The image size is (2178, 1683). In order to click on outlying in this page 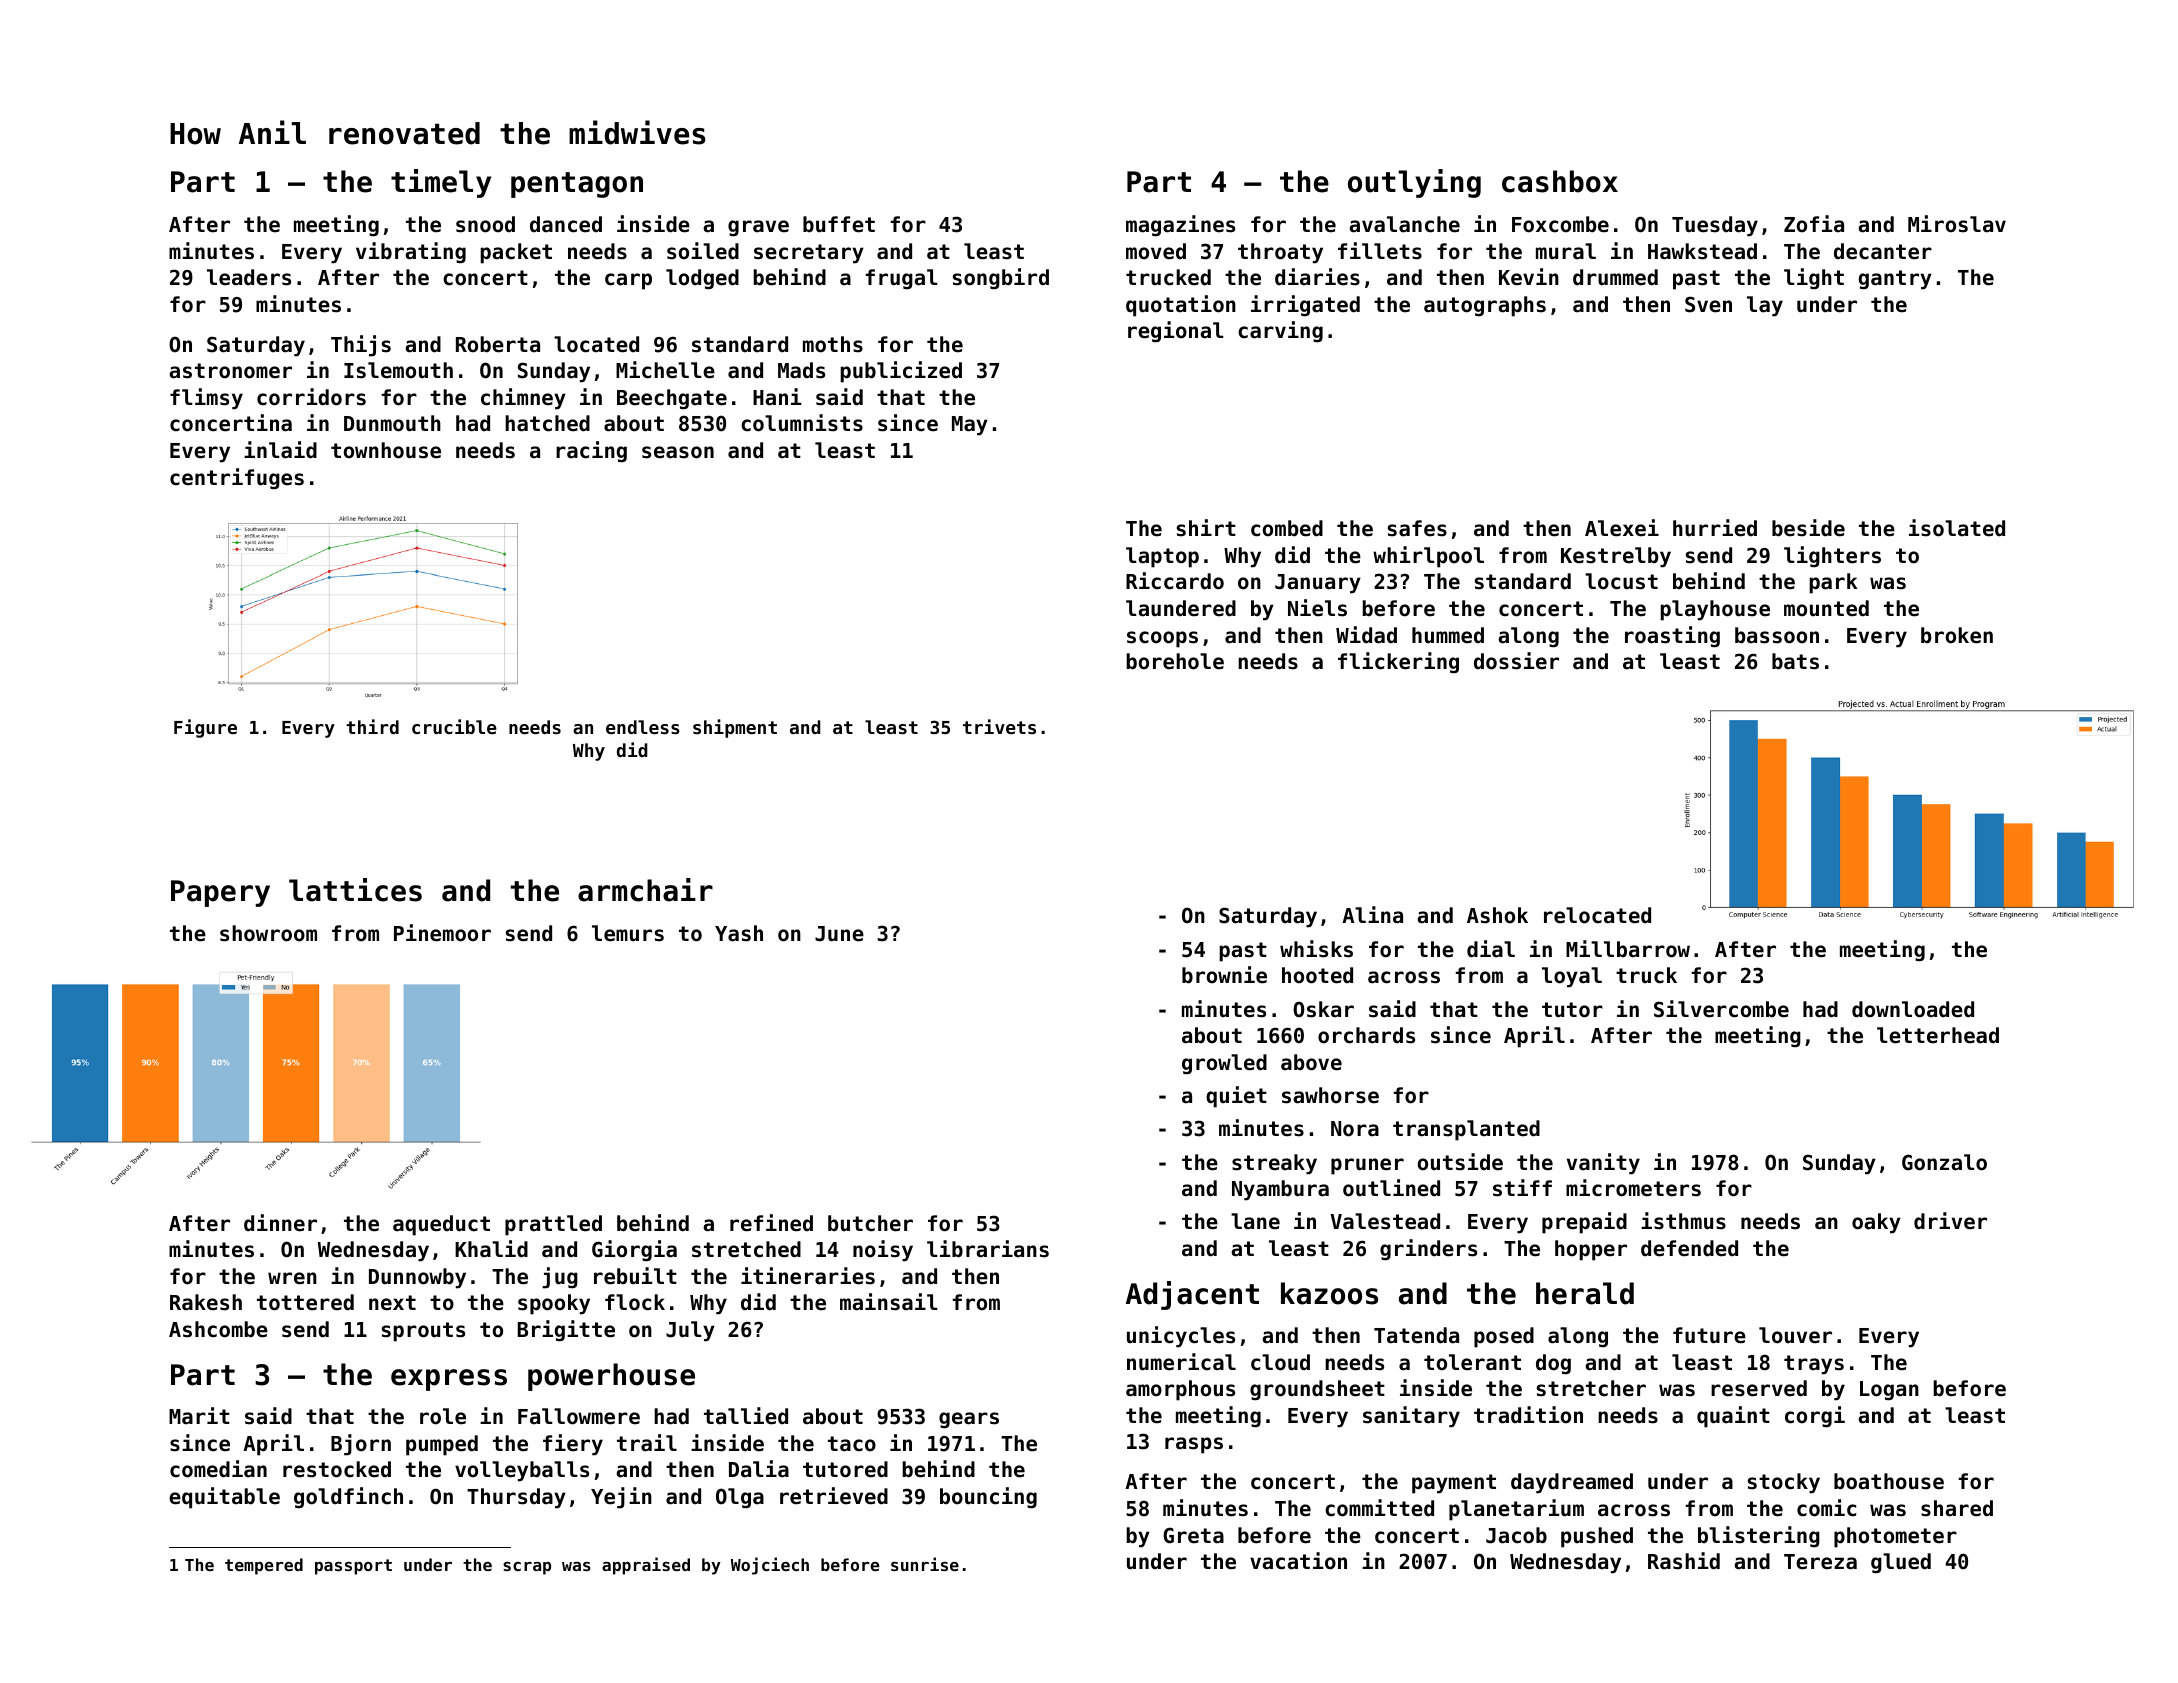, I will do `click(1414, 183)`.
